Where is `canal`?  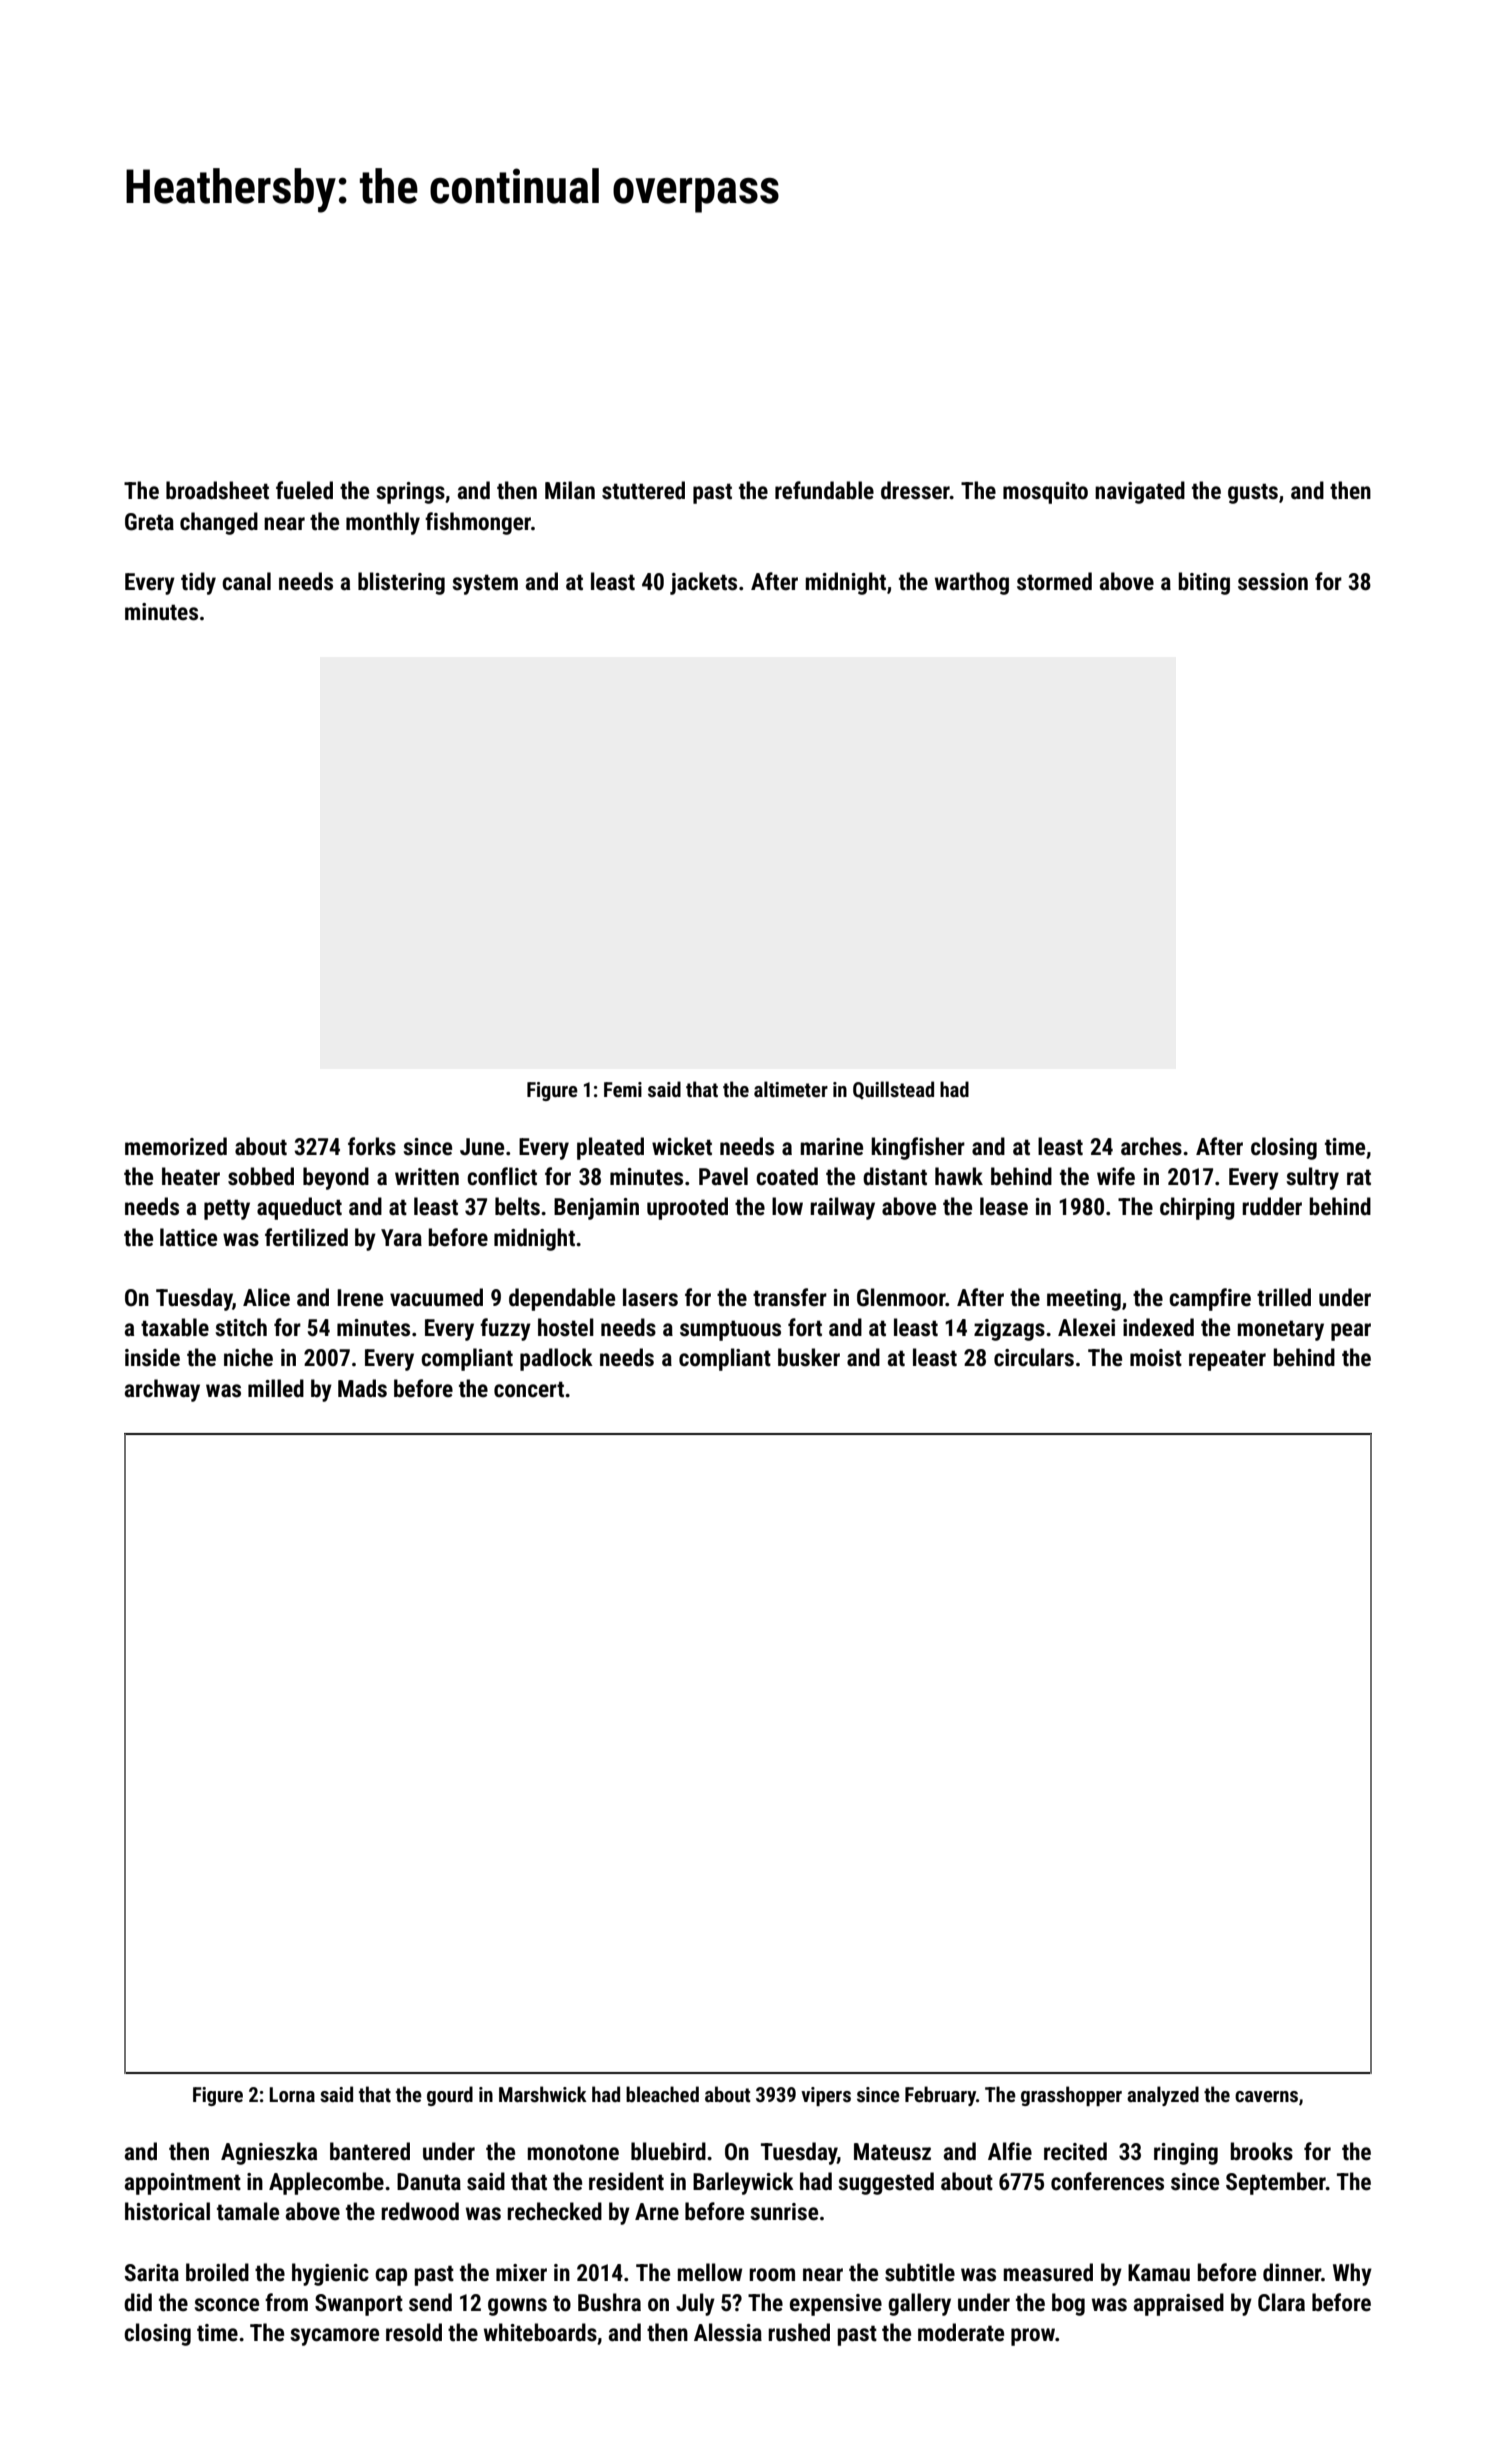 canal is located at coordinates (246, 581).
